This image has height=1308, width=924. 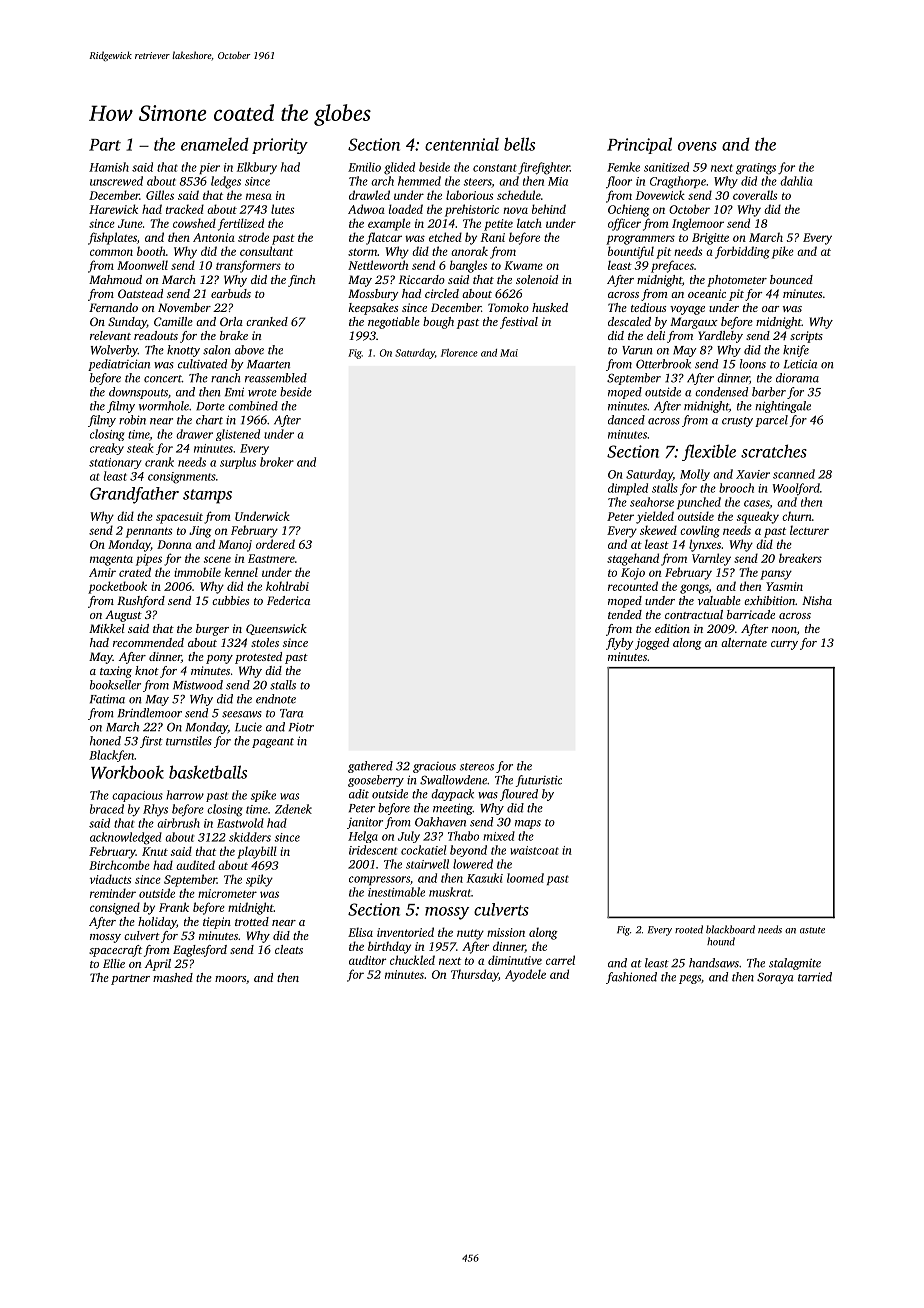 What do you see at coordinates (102, 572) in the image?
I see `Amir` at bounding box center [102, 572].
